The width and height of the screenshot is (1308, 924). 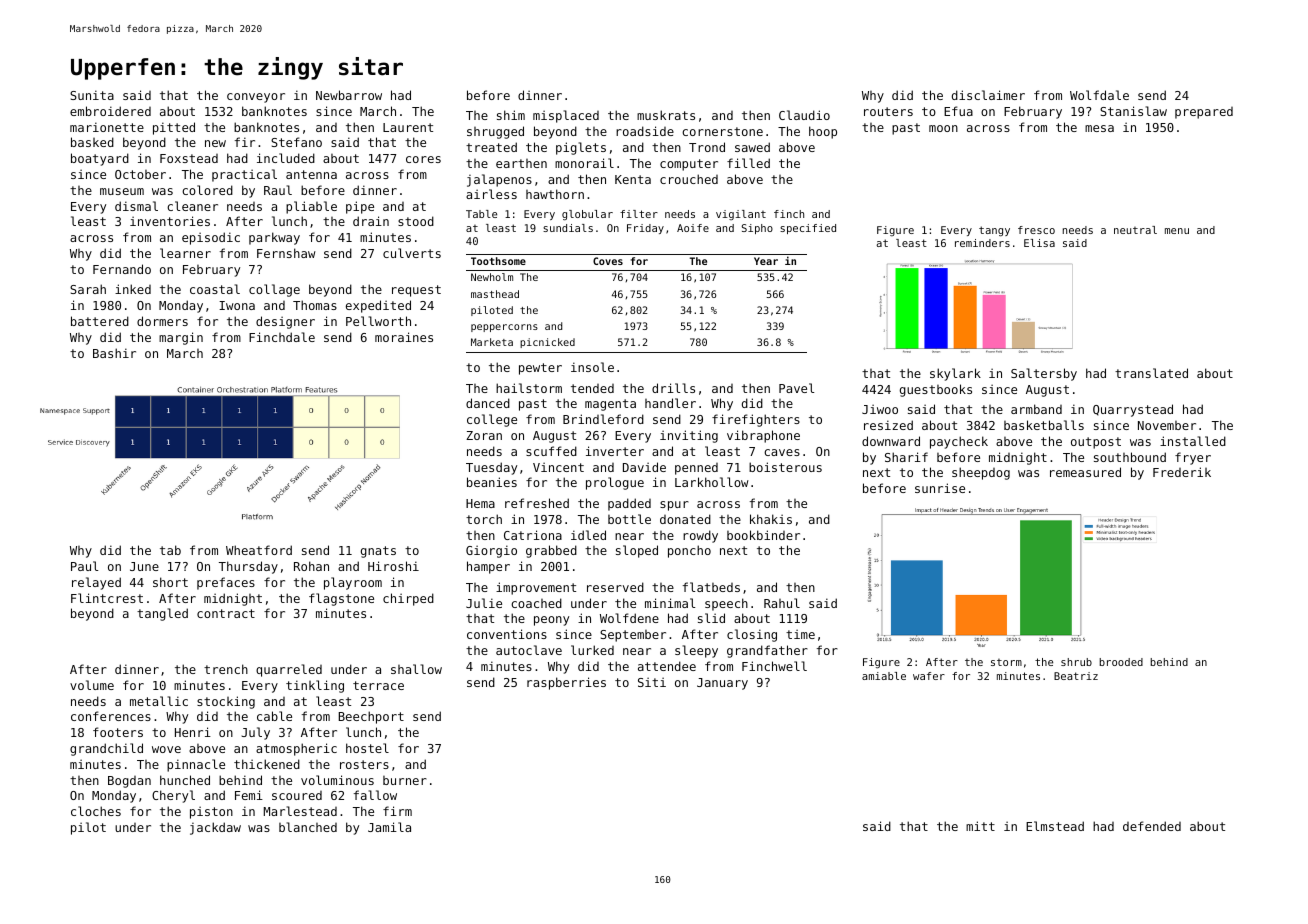 I want to click on sunrise, so click(x=940, y=488).
